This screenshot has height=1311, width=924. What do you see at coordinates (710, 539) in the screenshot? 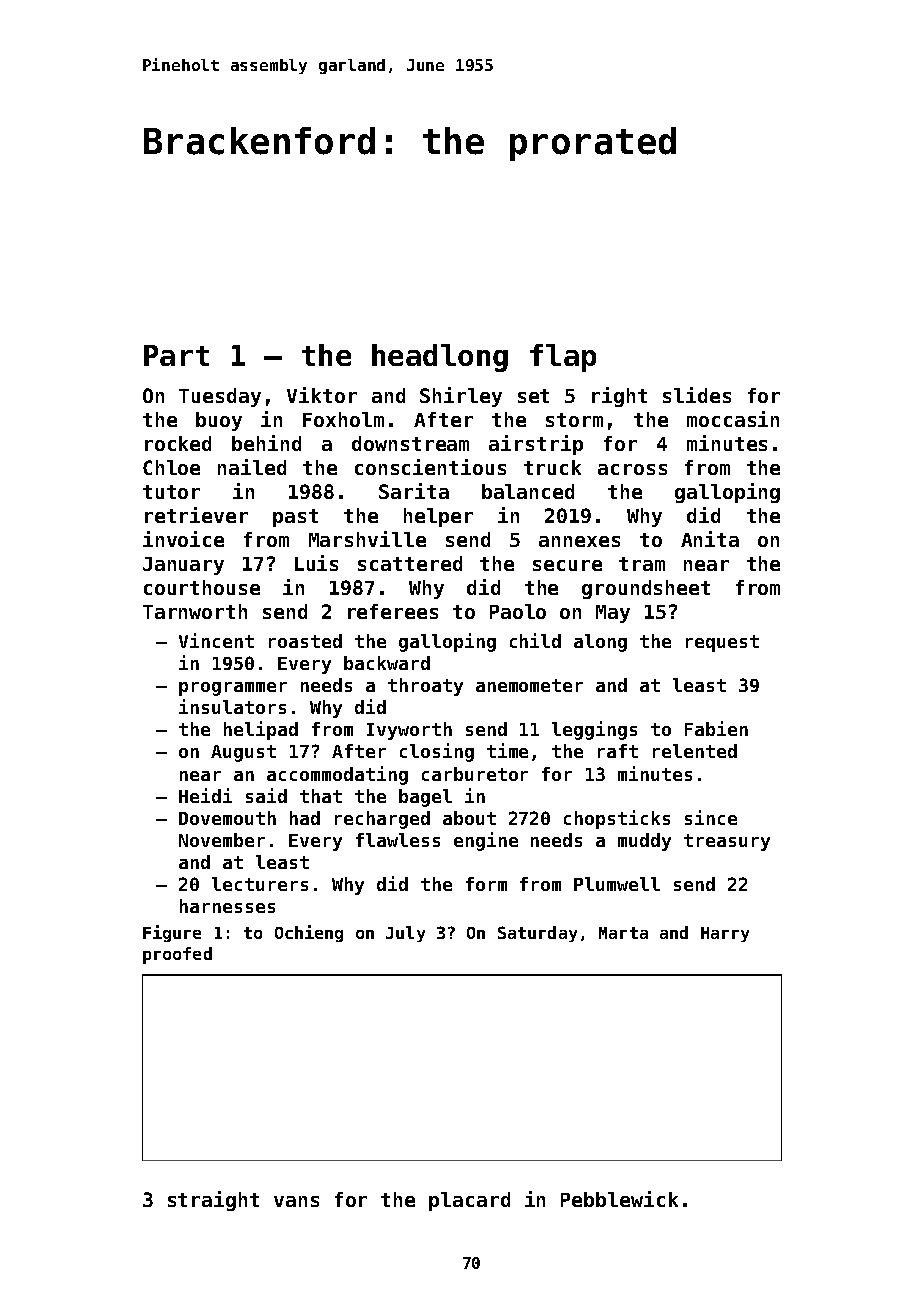
I see `Anita` at bounding box center [710, 539].
